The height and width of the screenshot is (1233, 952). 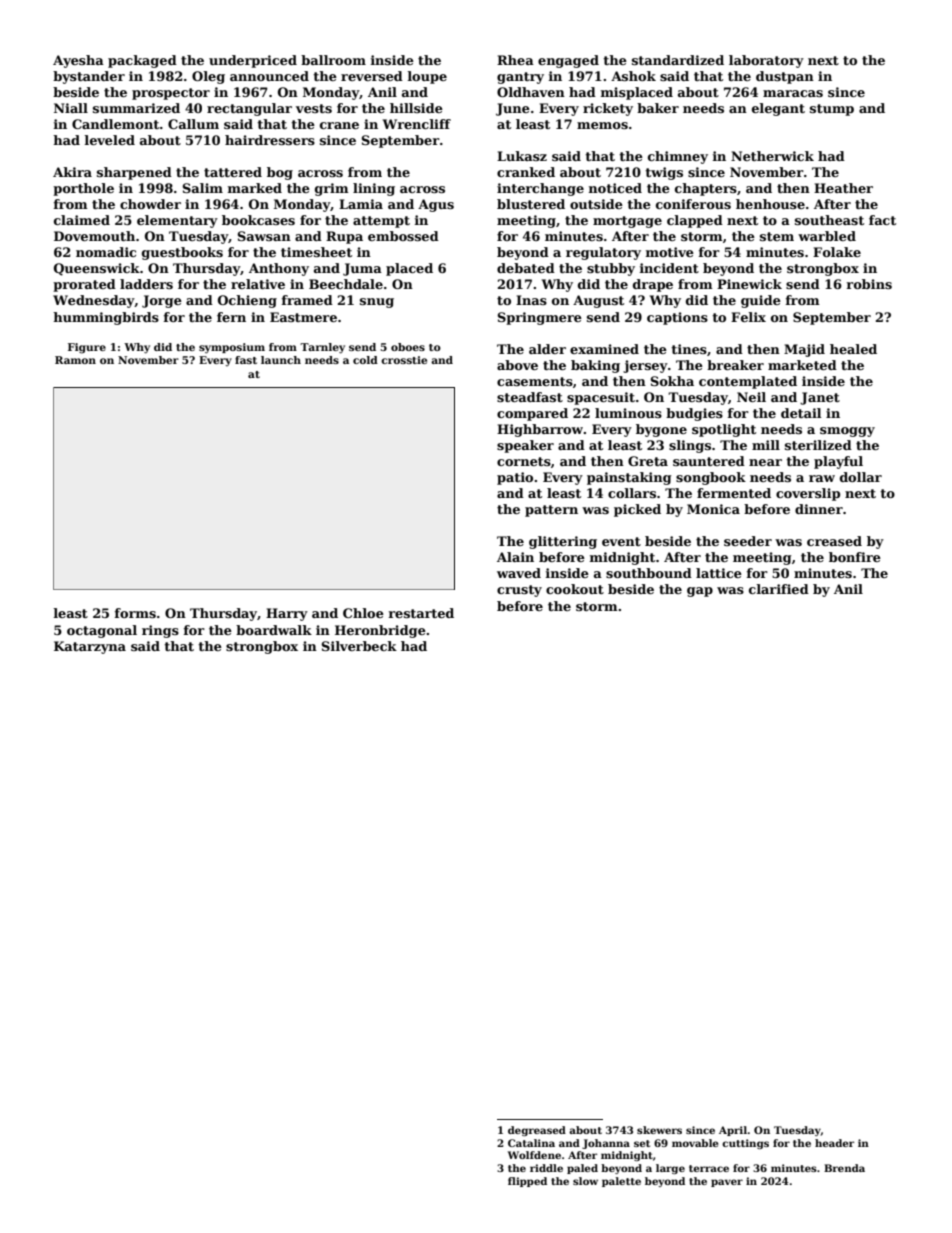 What do you see at coordinates (527, 1182) in the screenshot?
I see `flipped` at bounding box center [527, 1182].
